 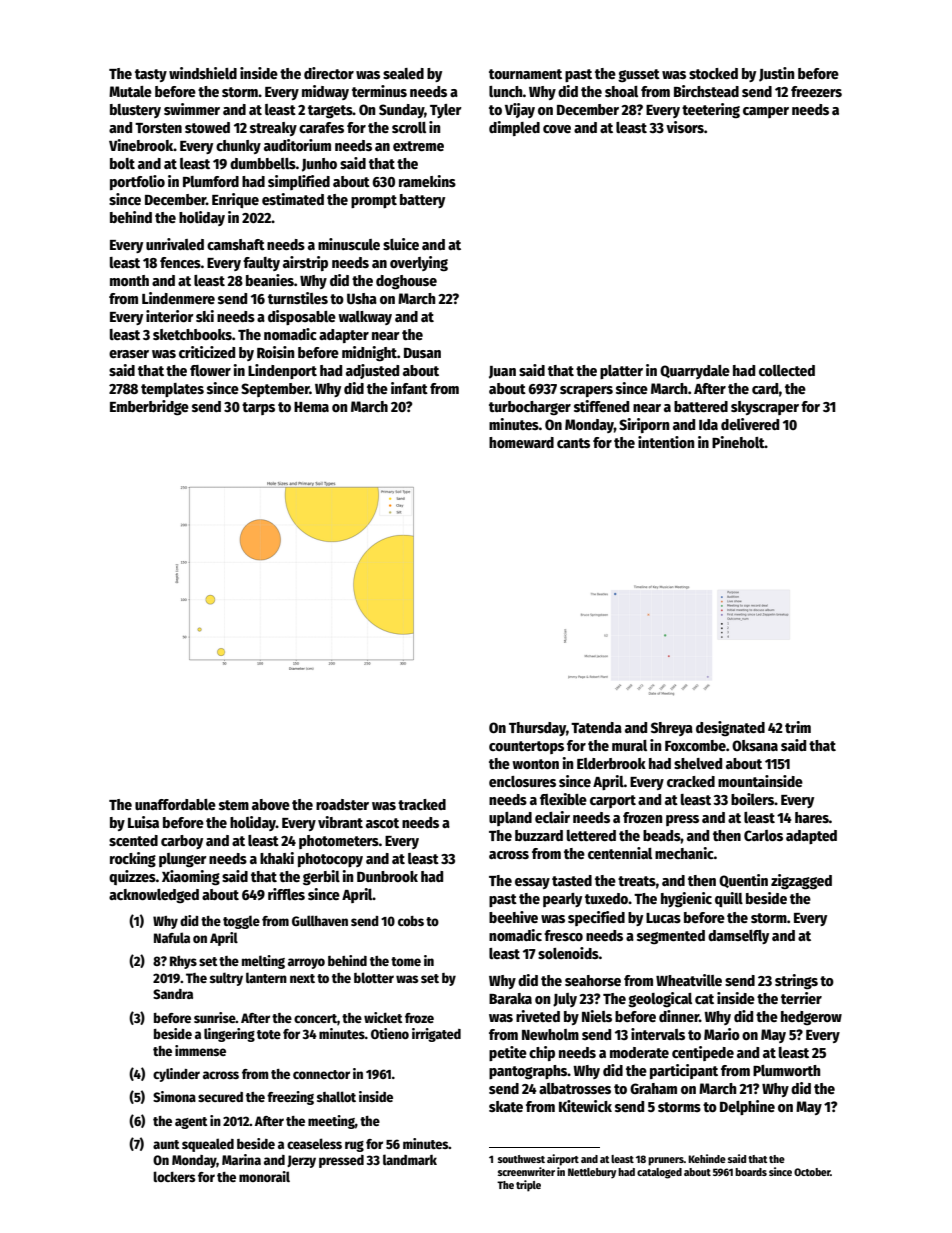 I want to click on unrivaled, so click(x=175, y=244).
